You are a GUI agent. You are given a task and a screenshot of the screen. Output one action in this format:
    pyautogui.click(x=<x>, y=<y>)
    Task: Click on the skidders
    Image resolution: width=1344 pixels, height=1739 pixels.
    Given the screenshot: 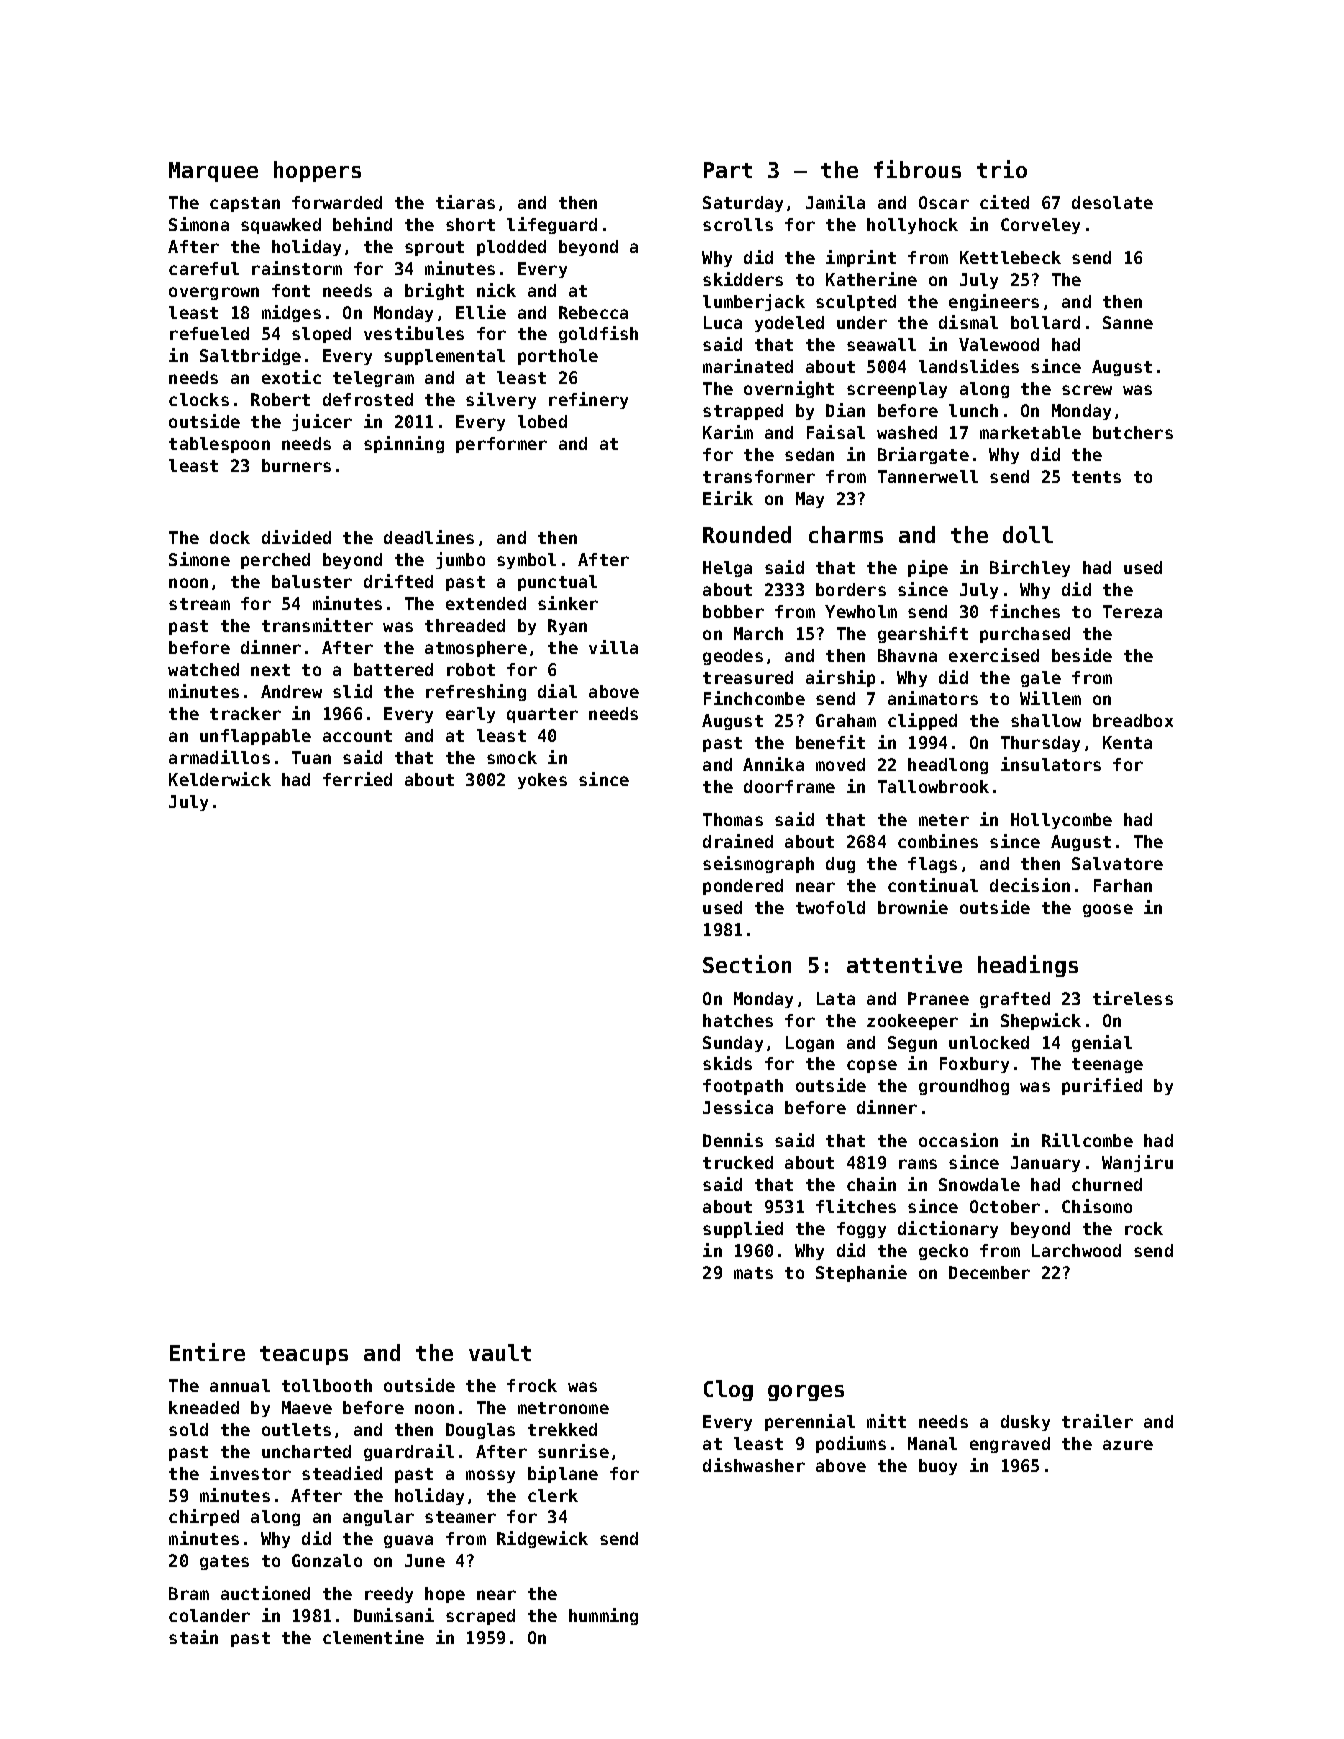 What is the action you would take?
    pyautogui.click(x=743, y=279)
